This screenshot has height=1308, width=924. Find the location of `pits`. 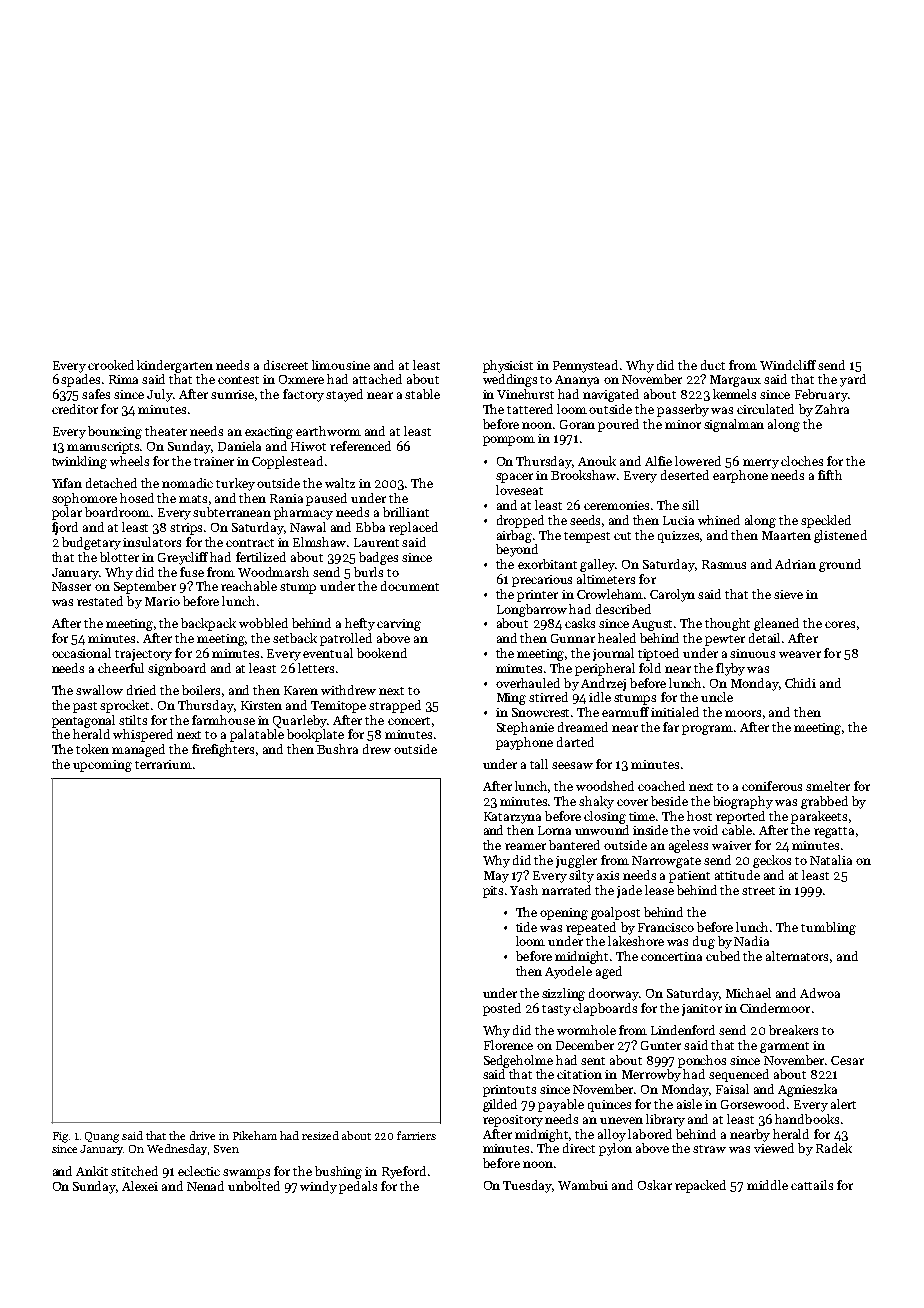

pits is located at coordinates (493, 892).
